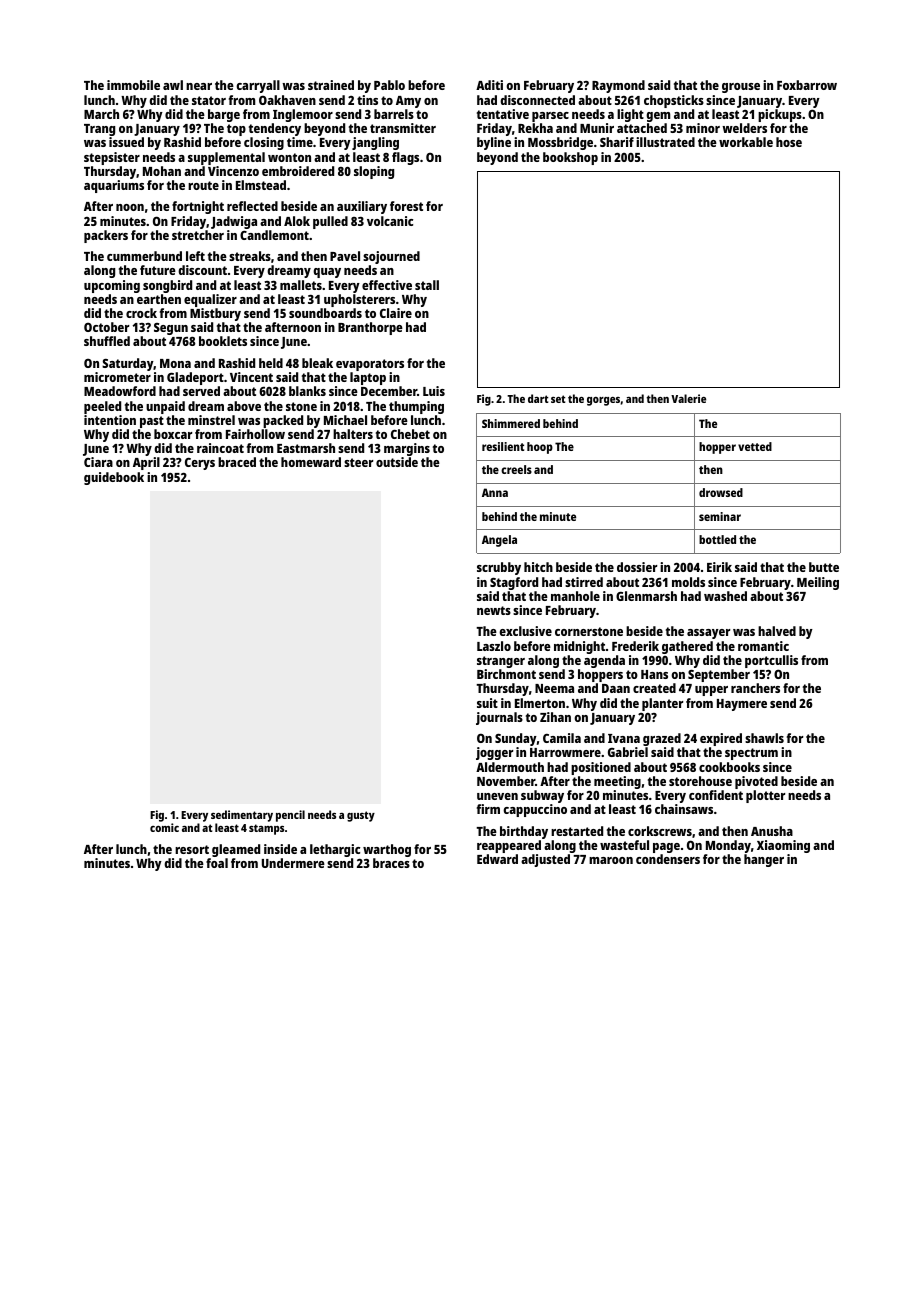  I want to click on barrels, so click(394, 114).
